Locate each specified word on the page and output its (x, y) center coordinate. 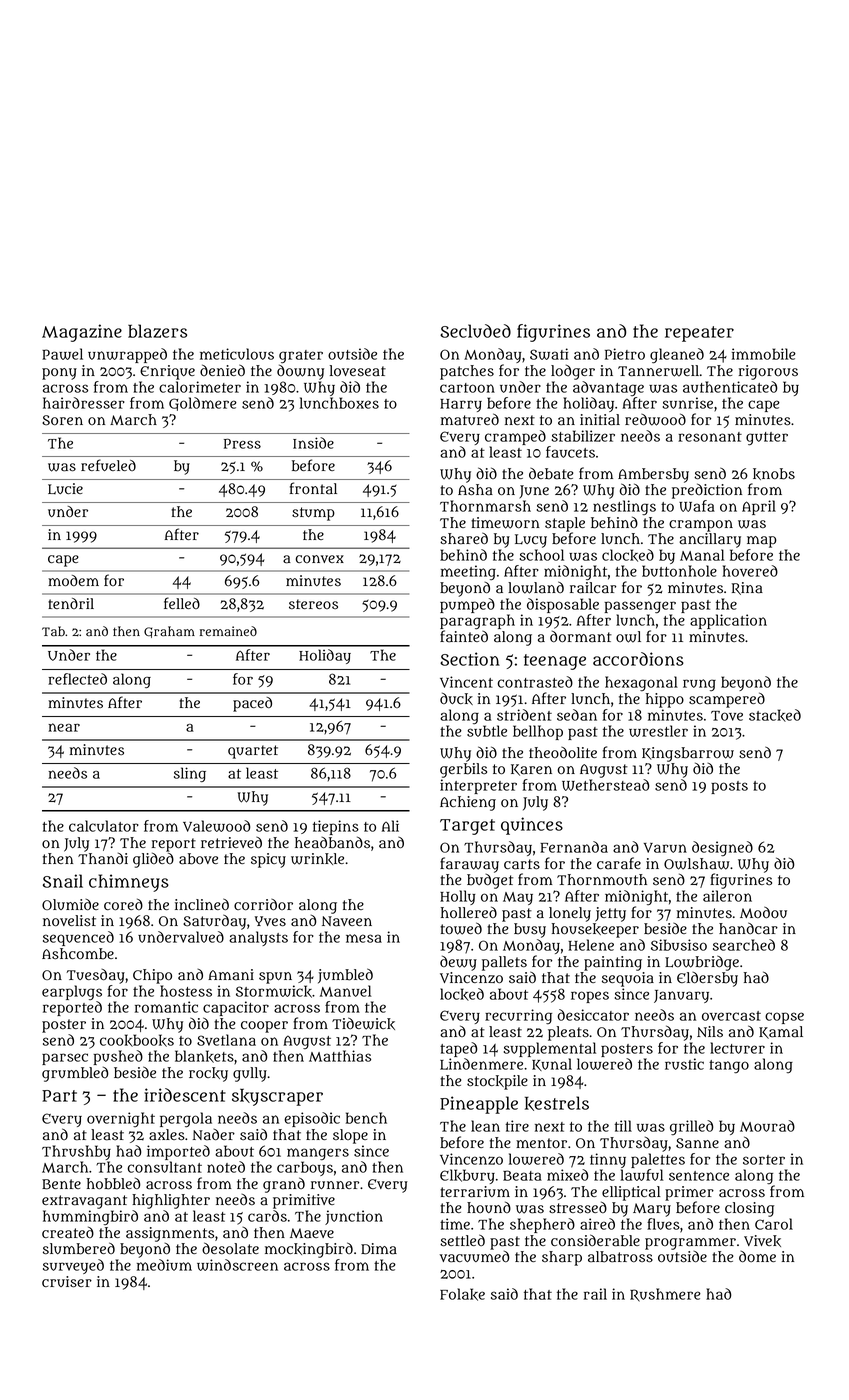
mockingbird (309, 1250)
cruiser (67, 1282)
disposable (563, 605)
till (623, 1126)
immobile (764, 354)
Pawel (62, 354)
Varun (665, 848)
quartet (253, 752)
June (534, 492)
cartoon (467, 388)
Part (59, 1096)
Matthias (340, 1056)
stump (313, 514)
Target (467, 827)
